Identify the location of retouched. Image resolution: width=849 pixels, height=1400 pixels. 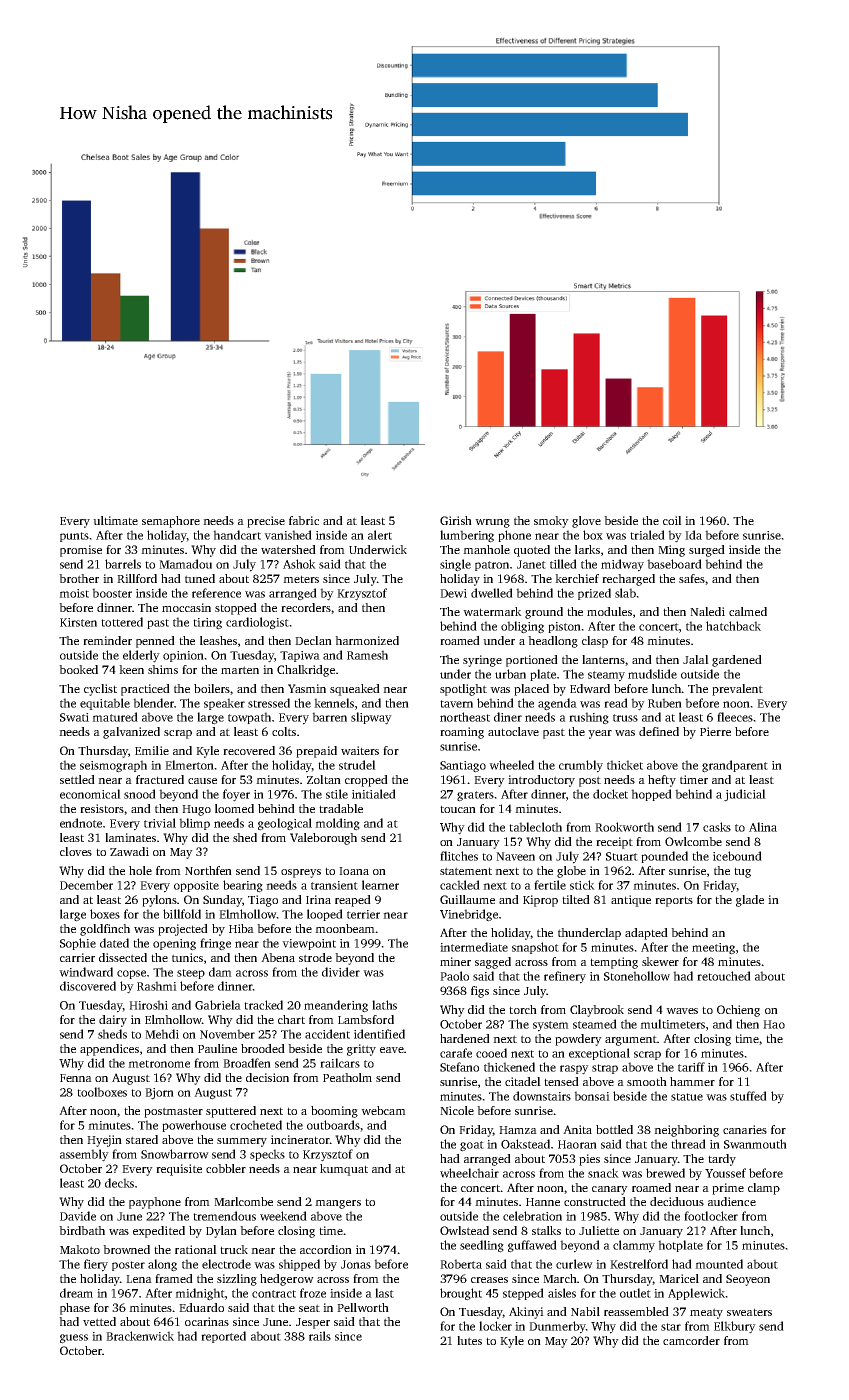
(724, 976).
